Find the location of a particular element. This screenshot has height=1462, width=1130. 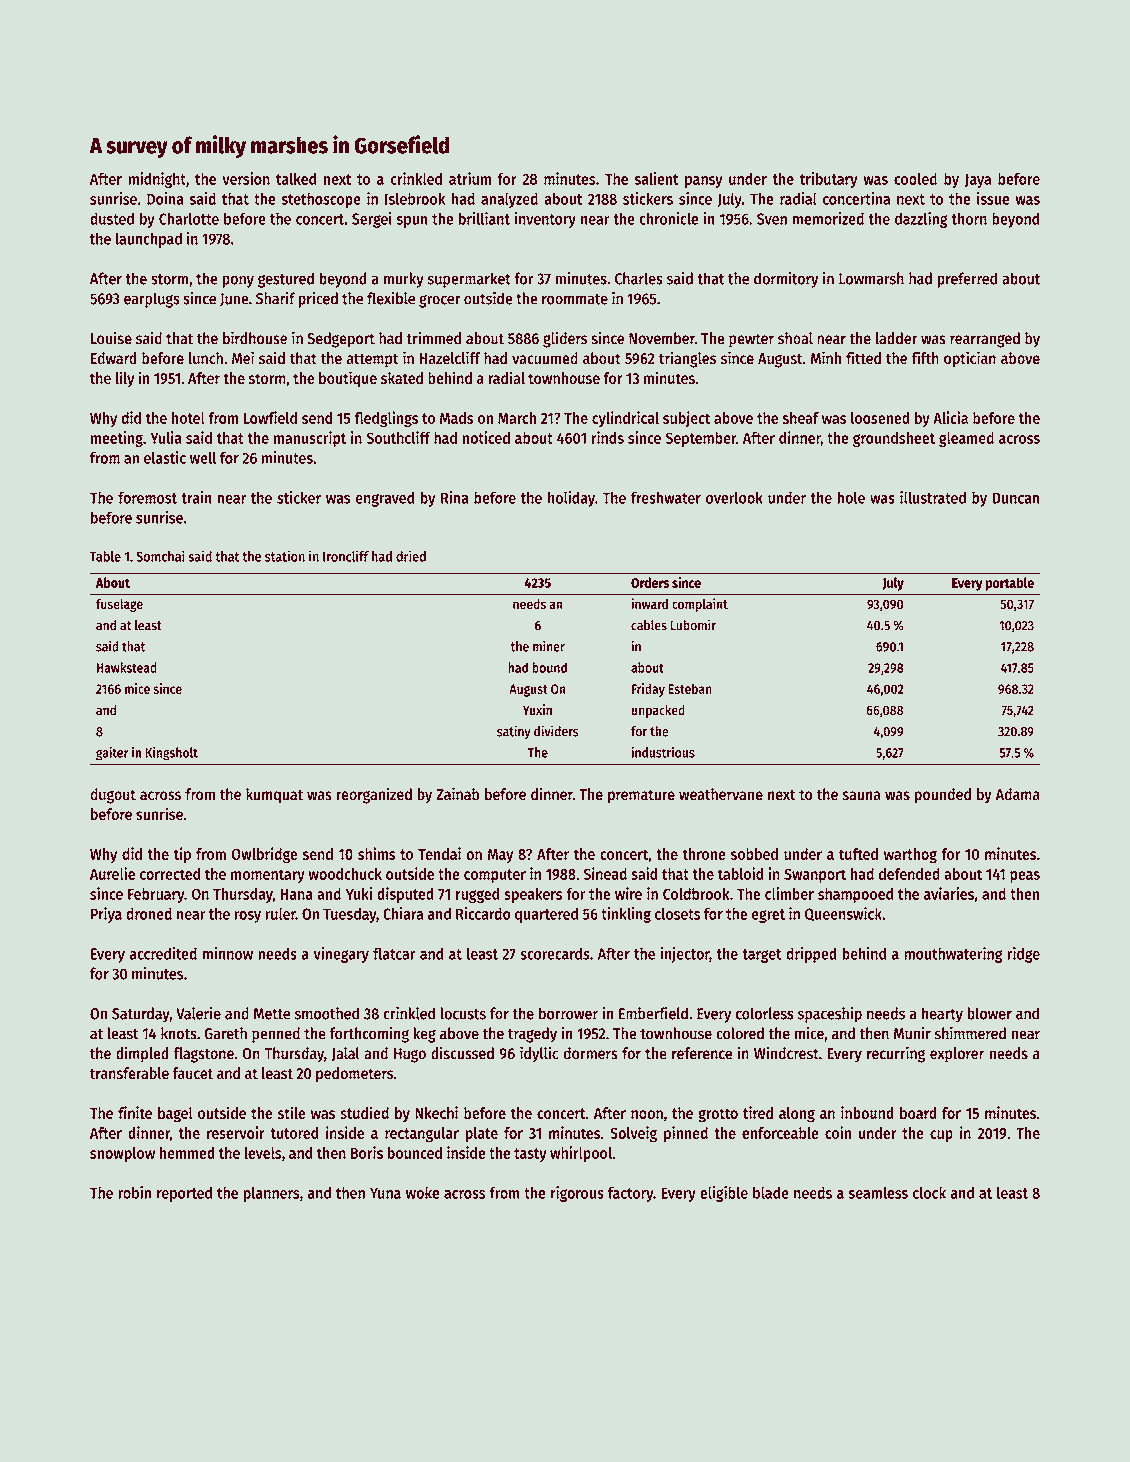

Tendai is located at coordinates (439, 853).
